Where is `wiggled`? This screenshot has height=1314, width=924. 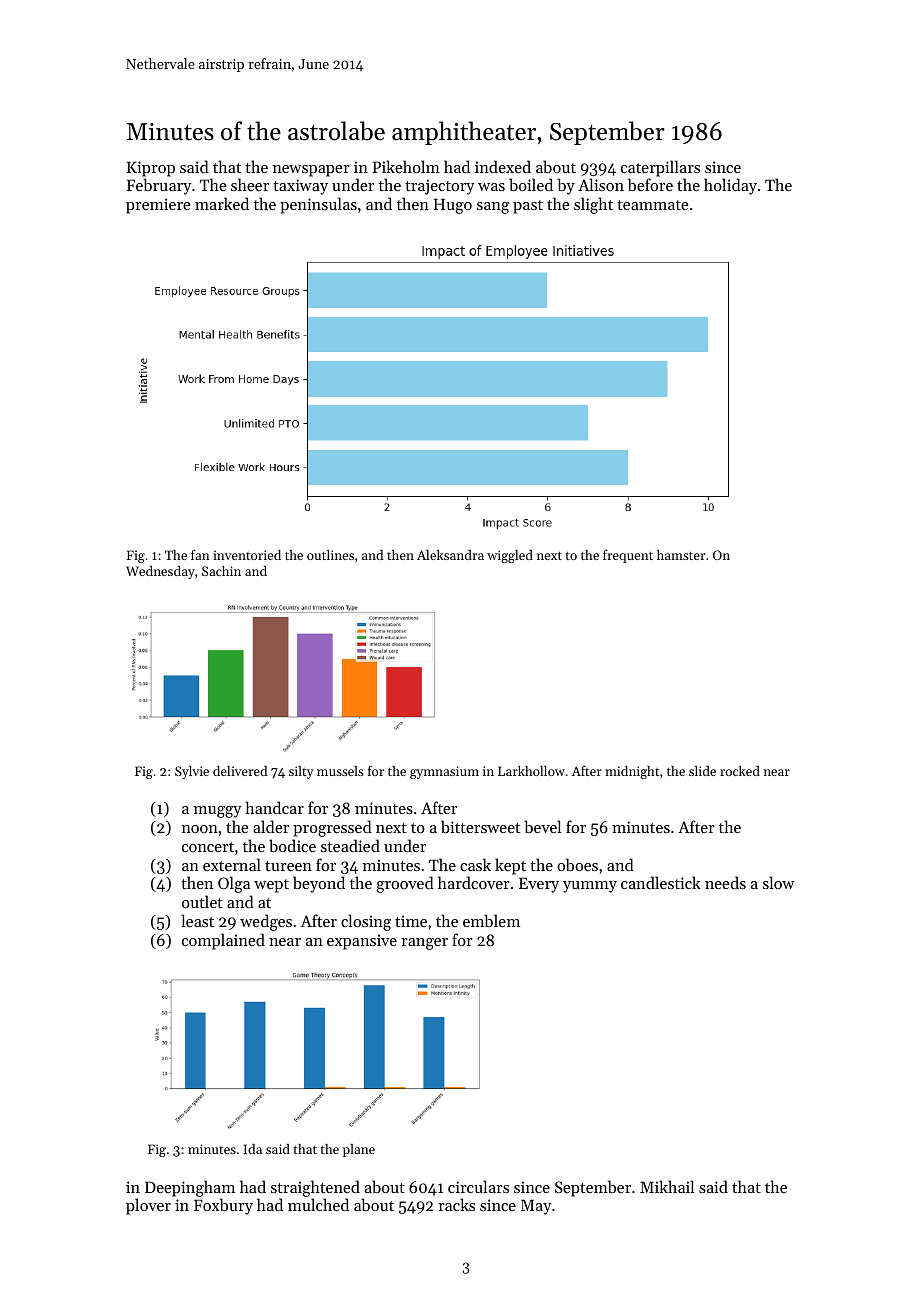 wiggled is located at coordinates (510, 556).
